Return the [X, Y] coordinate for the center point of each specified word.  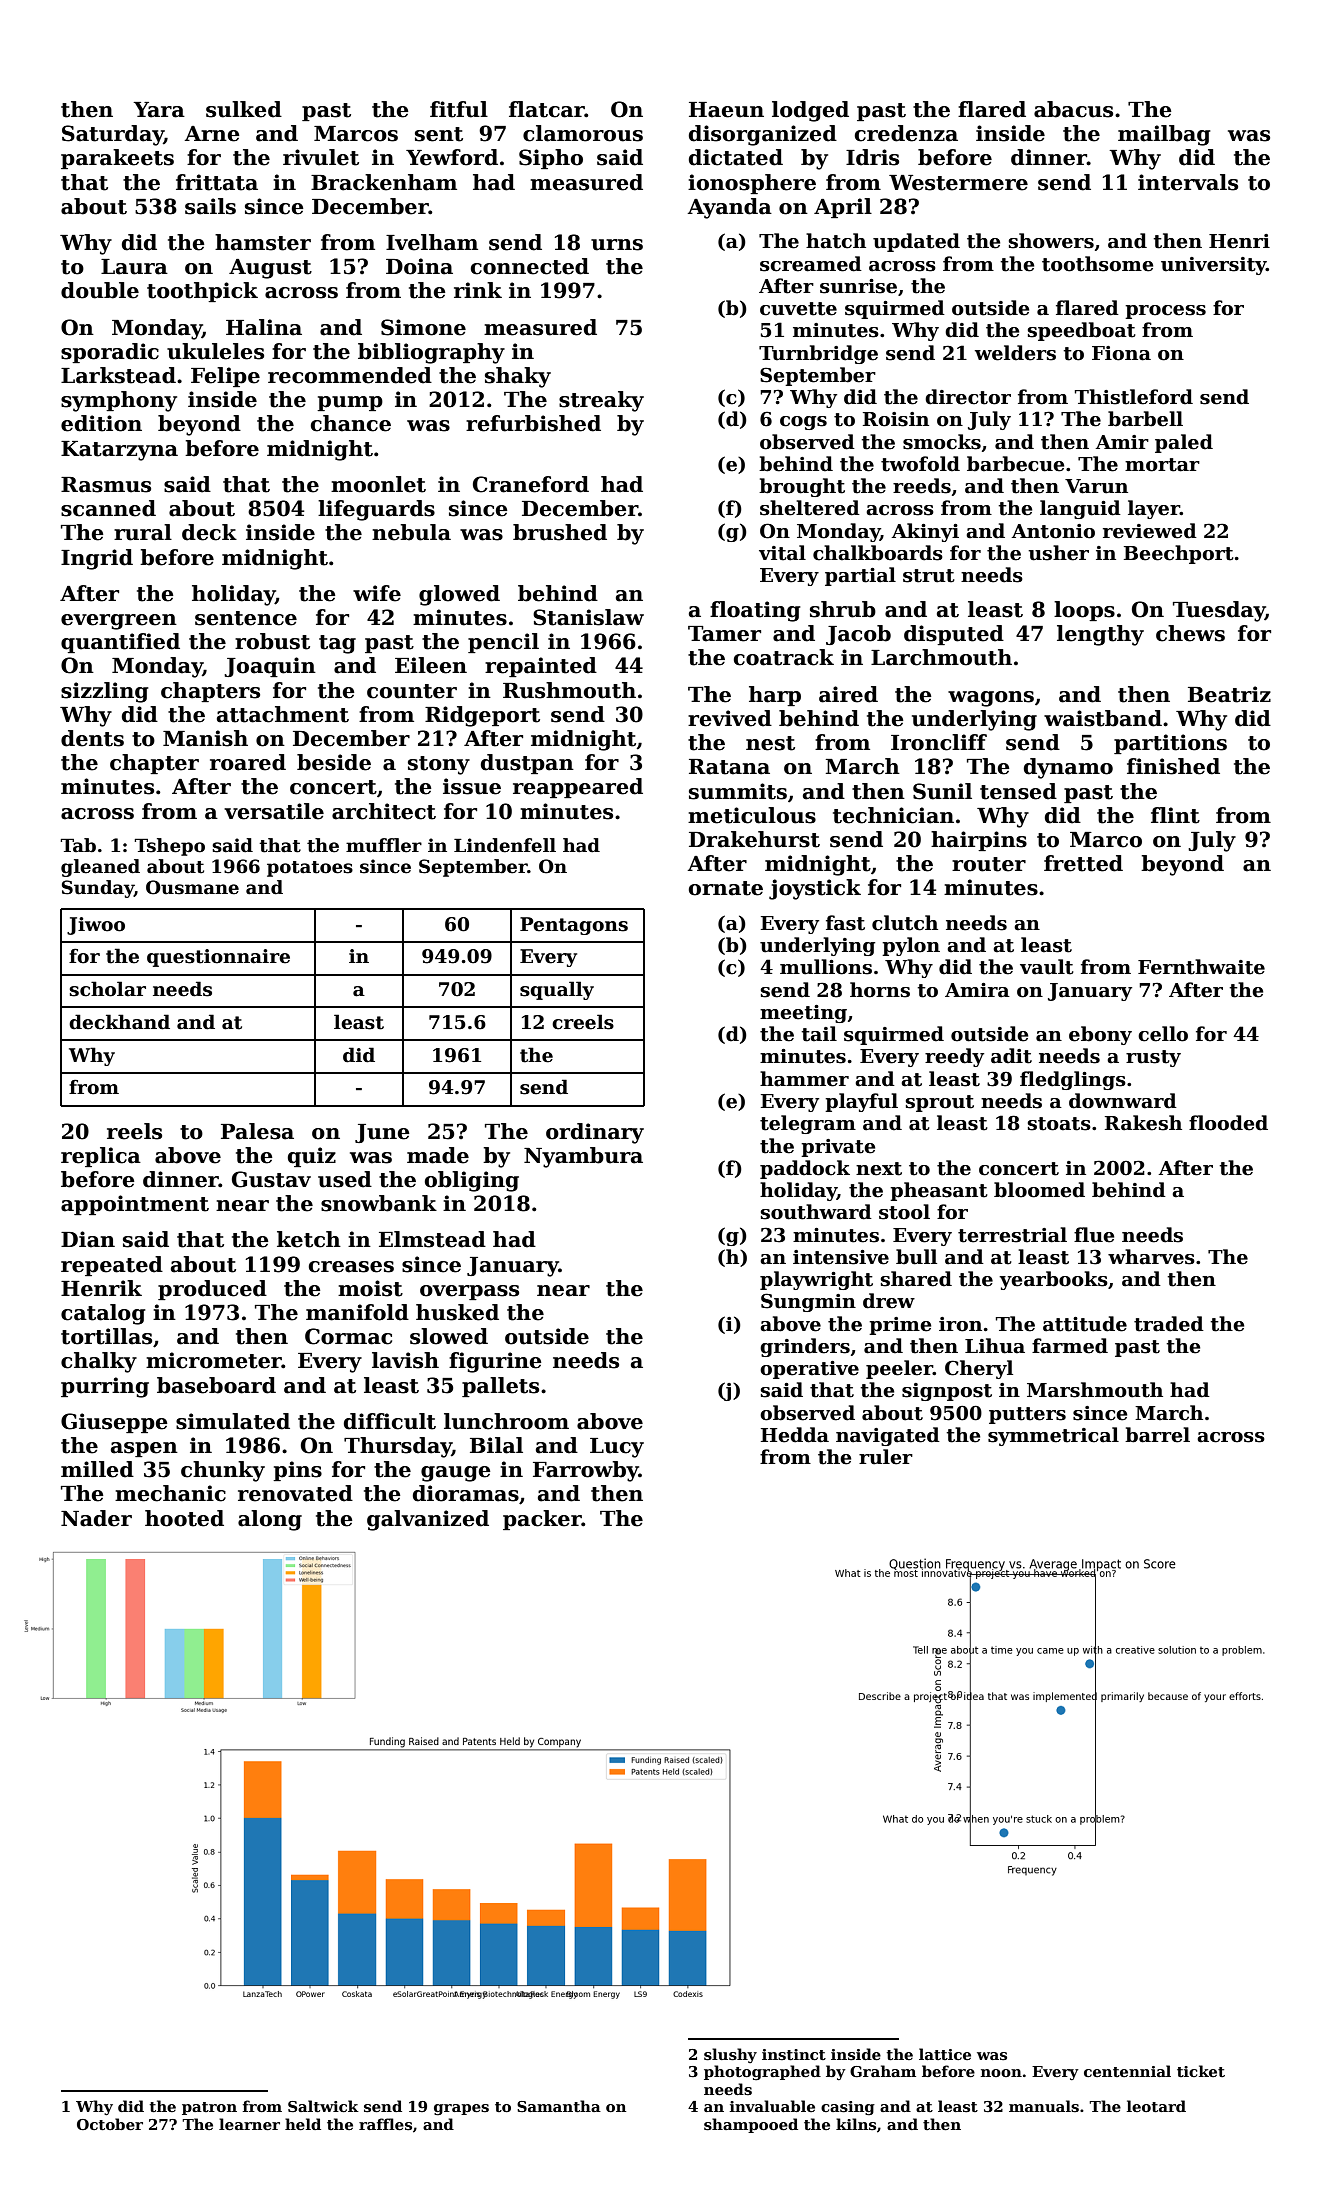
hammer [804, 1079]
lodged [810, 111]
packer [542, 1520]
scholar [107, 989]
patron [209, 2108]
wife [377, 593]
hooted [184, 1518]
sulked [244, 109]
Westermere [958, 183]
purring [105, 1387]
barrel [1157, 1435]
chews [1190, 633]
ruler [886, 1457]
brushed [560, 532]
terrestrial [1012, 1235]
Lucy [617, 1448]
